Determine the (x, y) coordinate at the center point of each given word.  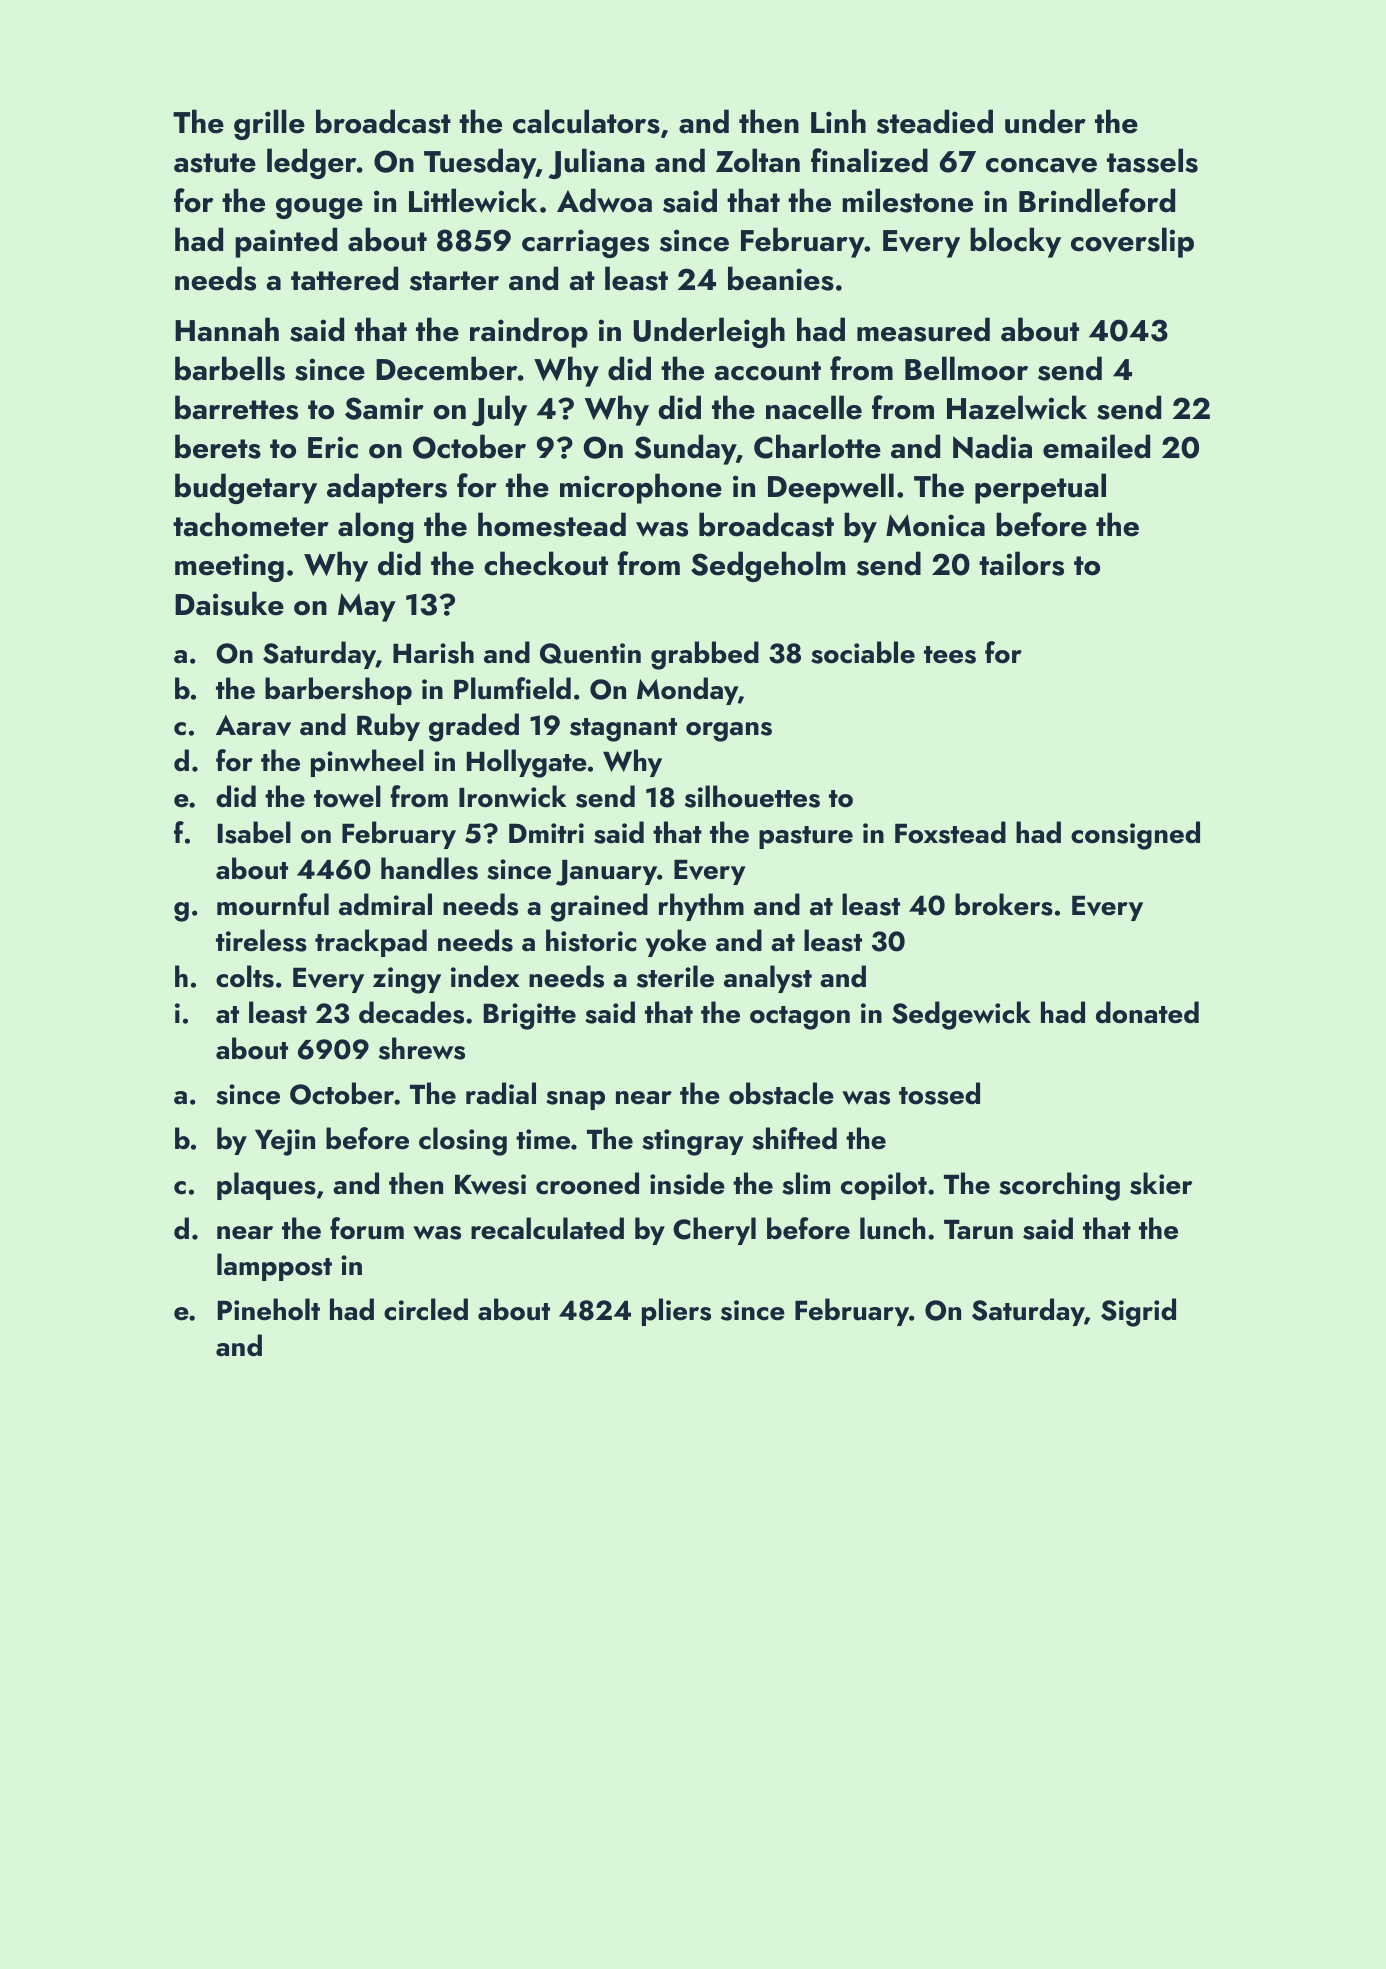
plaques (266, 1186)
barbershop (338, 691)
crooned (587, 1183)
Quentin (590, 653)
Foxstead (950, 832)
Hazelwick (1017, 407)
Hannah (227, 329)
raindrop (529, 332)
